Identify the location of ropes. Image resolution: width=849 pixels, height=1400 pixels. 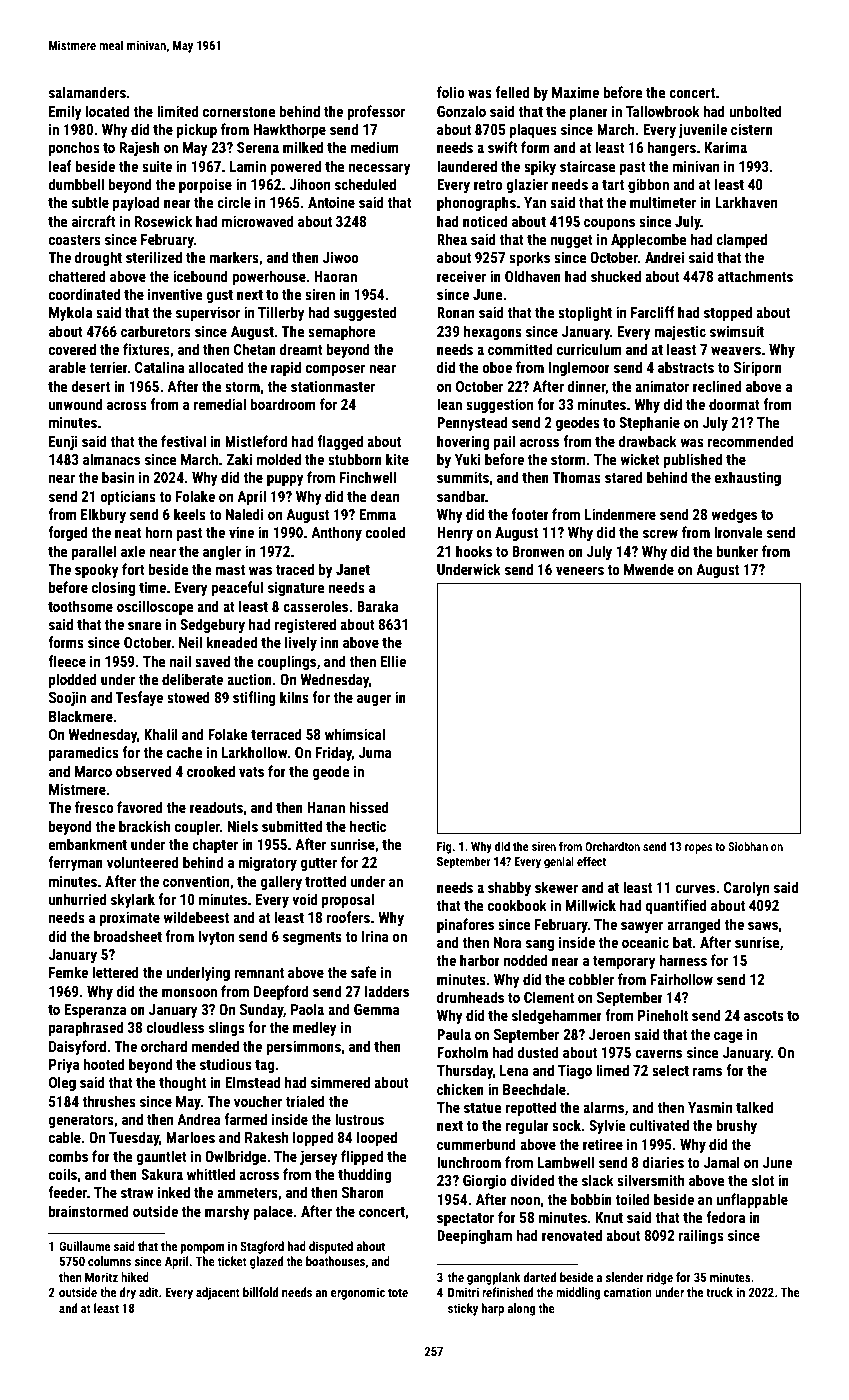
(698, 849).
